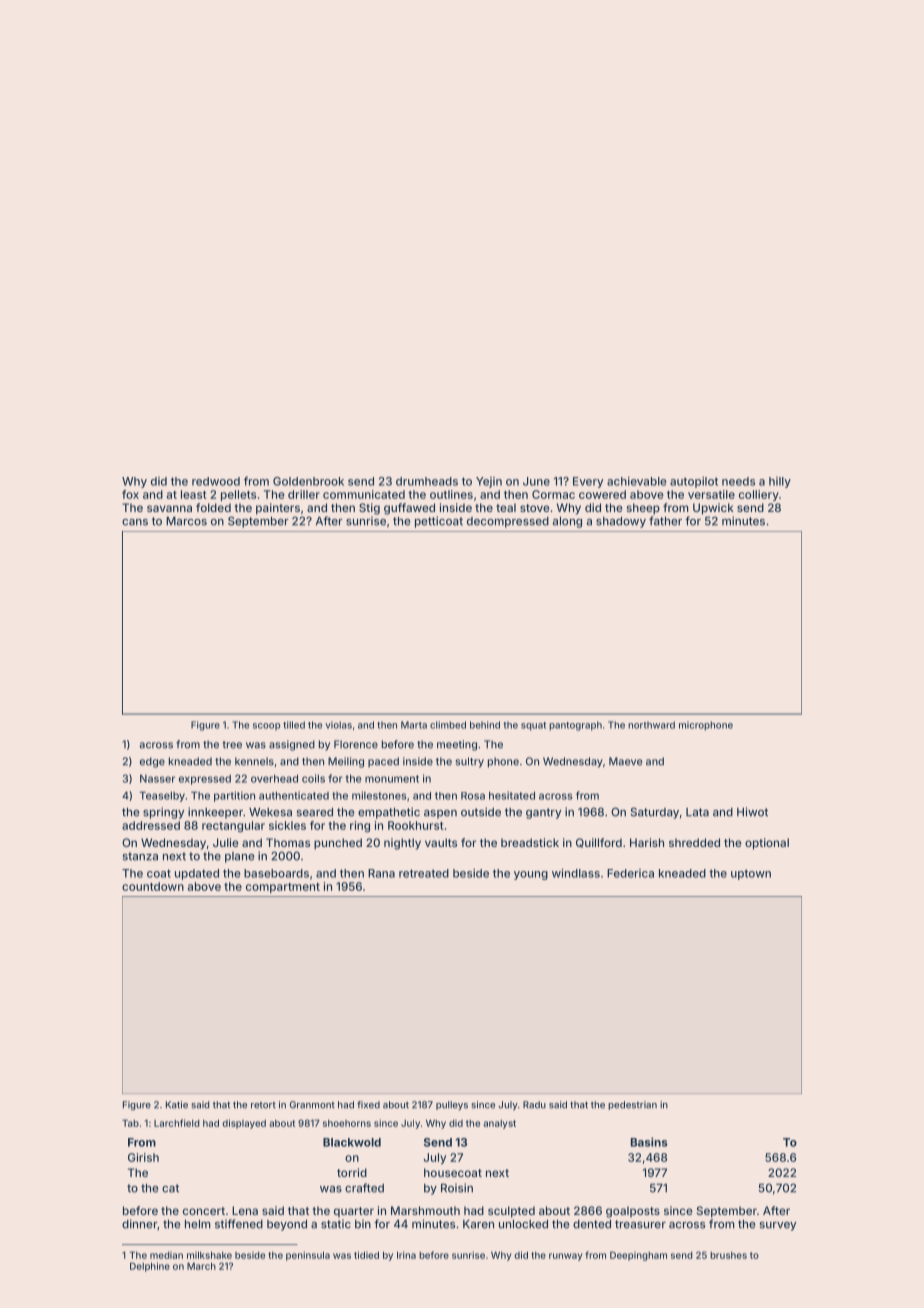  I want to click on Tab, so click(130, 1123).
